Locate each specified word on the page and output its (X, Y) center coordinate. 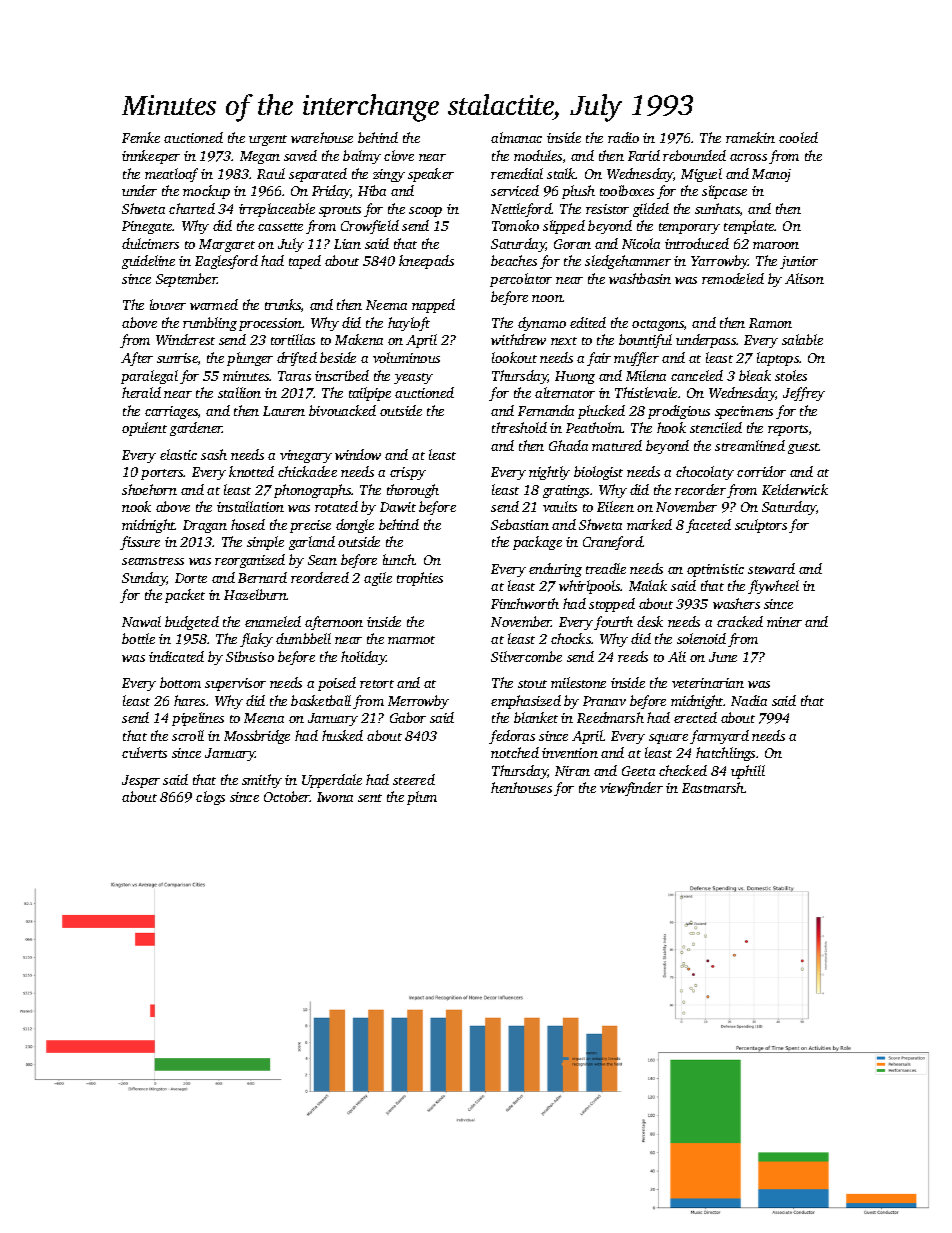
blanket (536, 717)
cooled (798, 137)
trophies (420, 579)
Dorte (191, 578)
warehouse (322, 137)
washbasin (640, 278)
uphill (748, 772)
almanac (516, 137)
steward (771, 568)
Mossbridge (257, 737)
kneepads (426, 262)
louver (168, 304)
